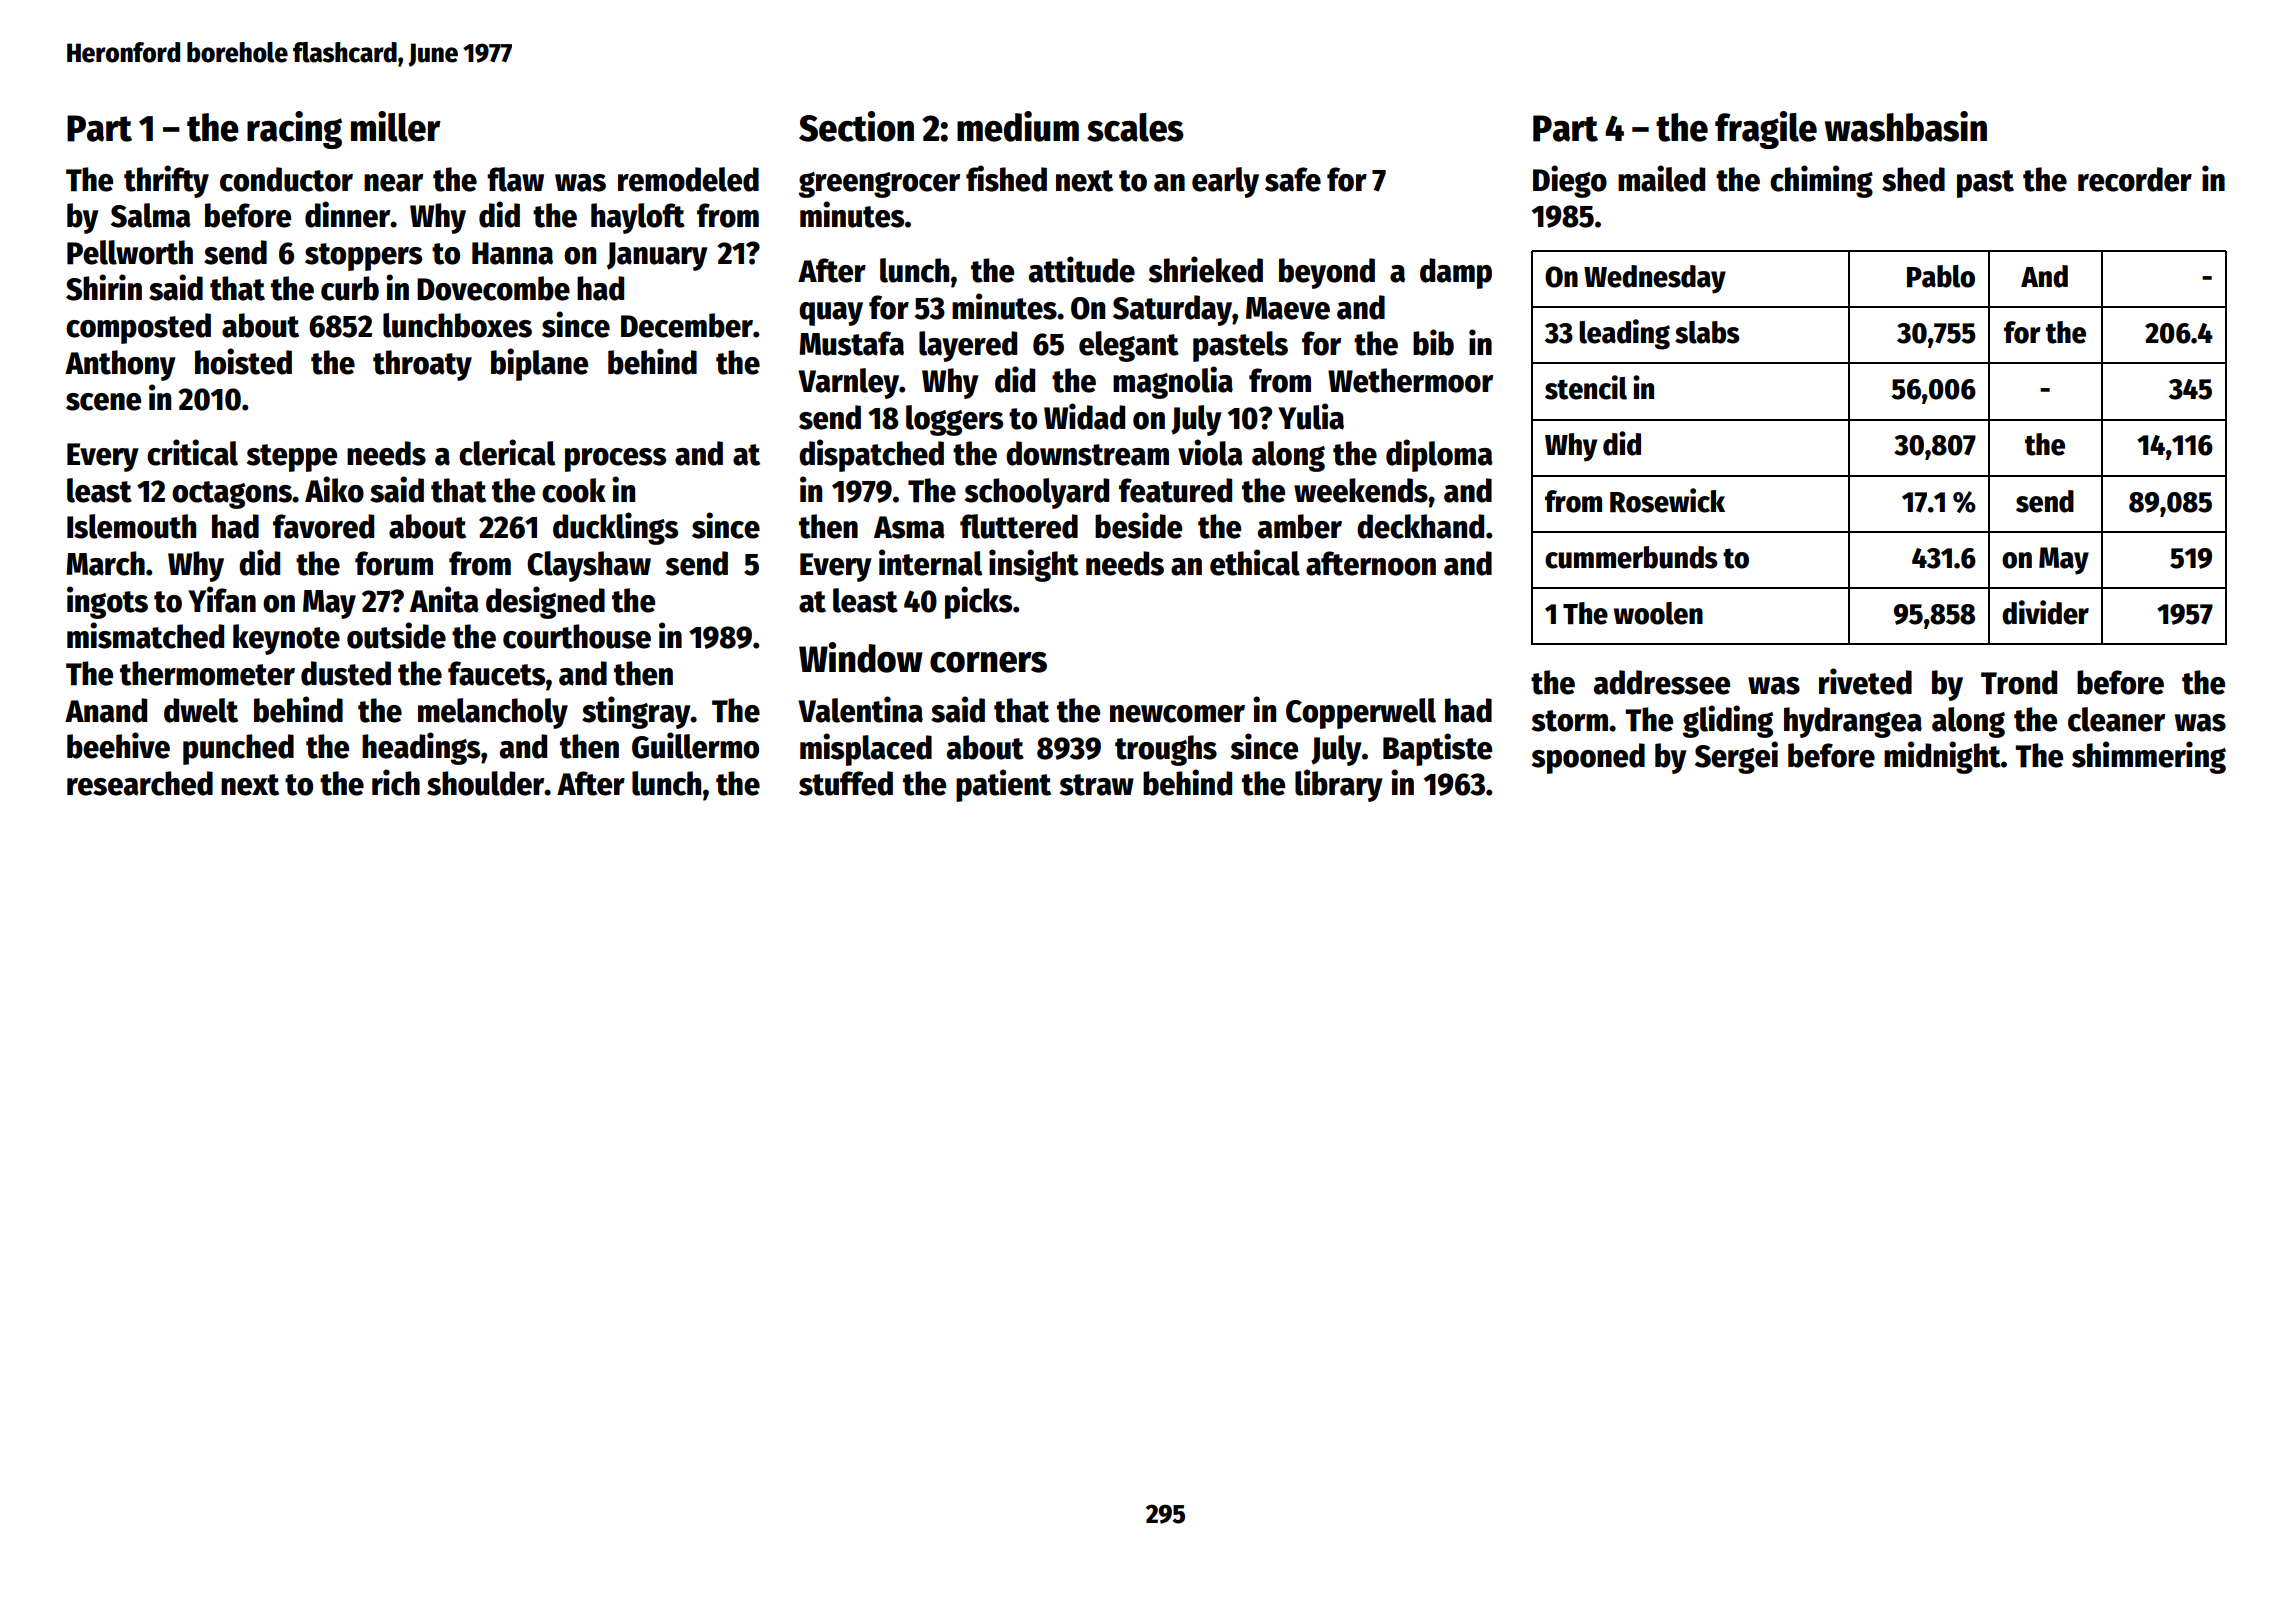 Image resolution: width=2292 pixels, height=1620 pixels. I want to click on washbasin, so click(1906, 126).
